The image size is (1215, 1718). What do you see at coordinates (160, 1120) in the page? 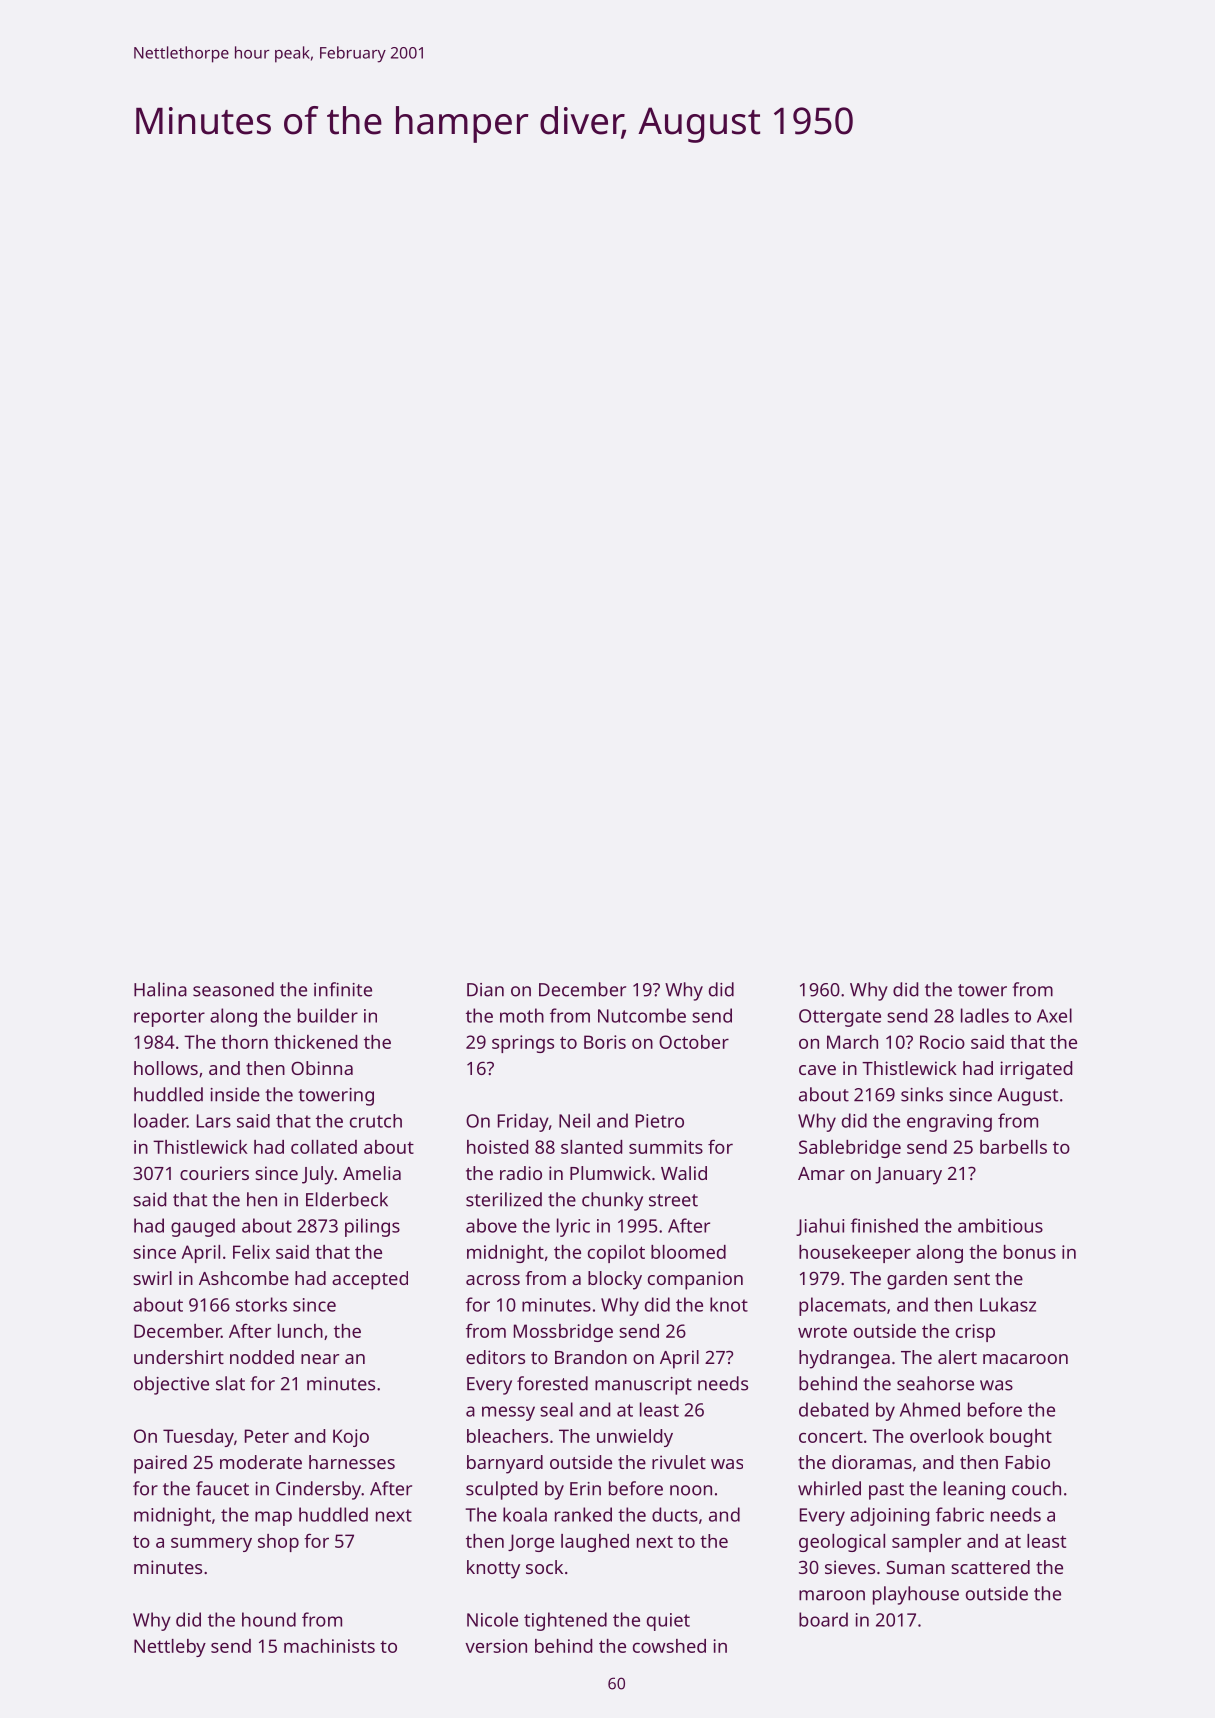
I see `loader` at bounding box center [160, 1120].
